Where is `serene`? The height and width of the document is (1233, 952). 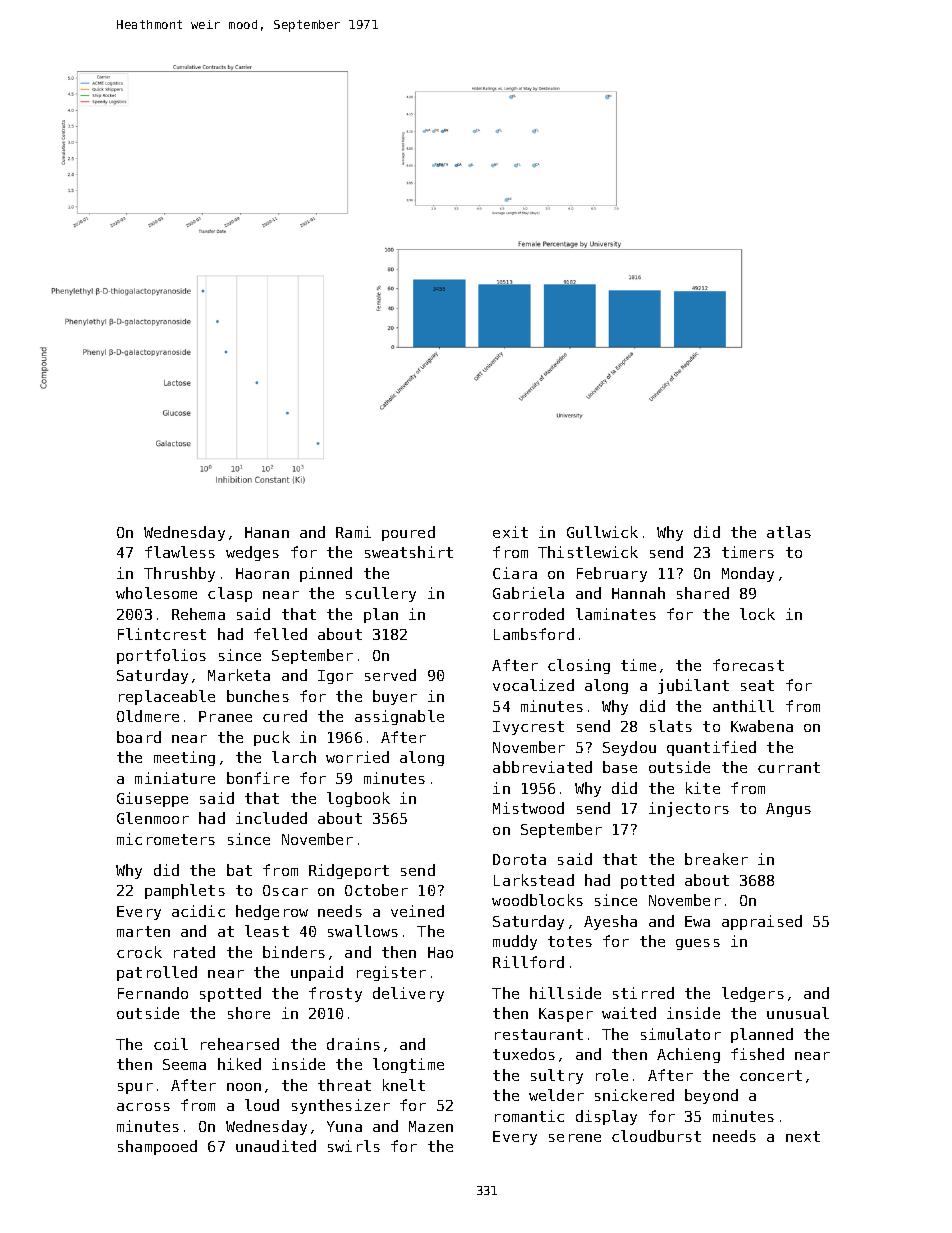 serene is located at coordinates (575, 1138).
